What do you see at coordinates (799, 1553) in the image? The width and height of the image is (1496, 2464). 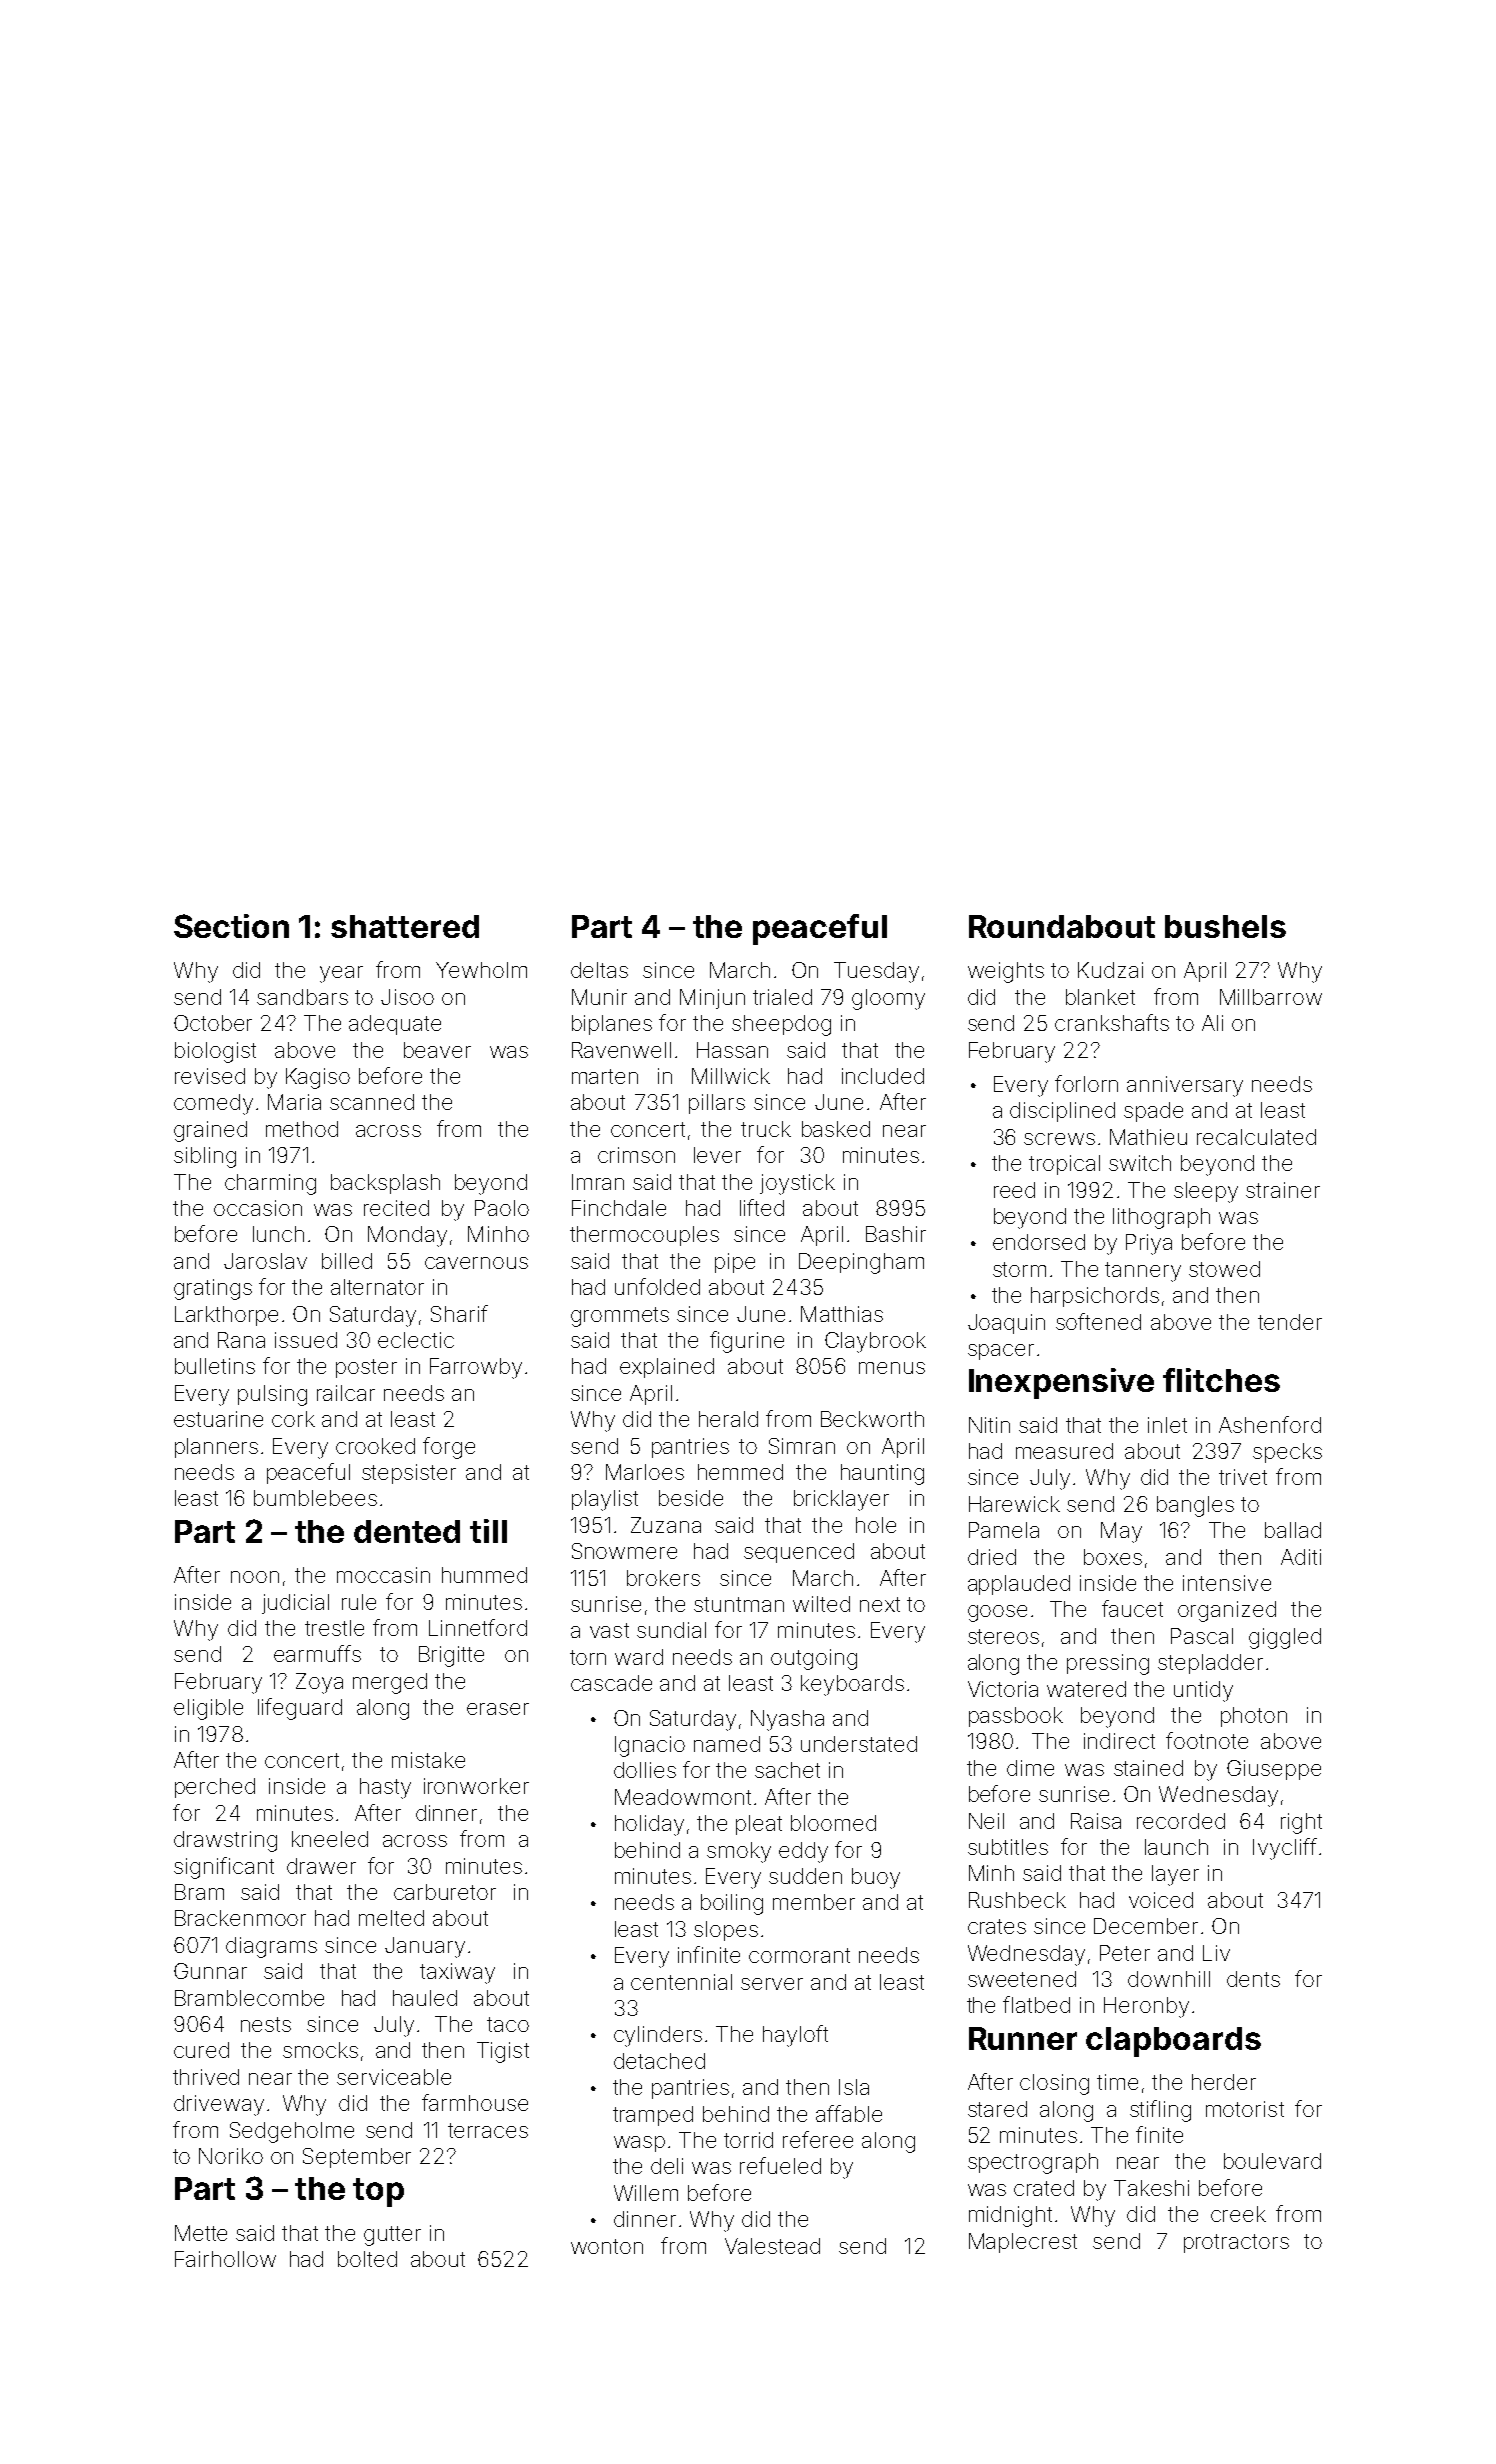 I see `sequenced` at bounding box center [799, 1553].
